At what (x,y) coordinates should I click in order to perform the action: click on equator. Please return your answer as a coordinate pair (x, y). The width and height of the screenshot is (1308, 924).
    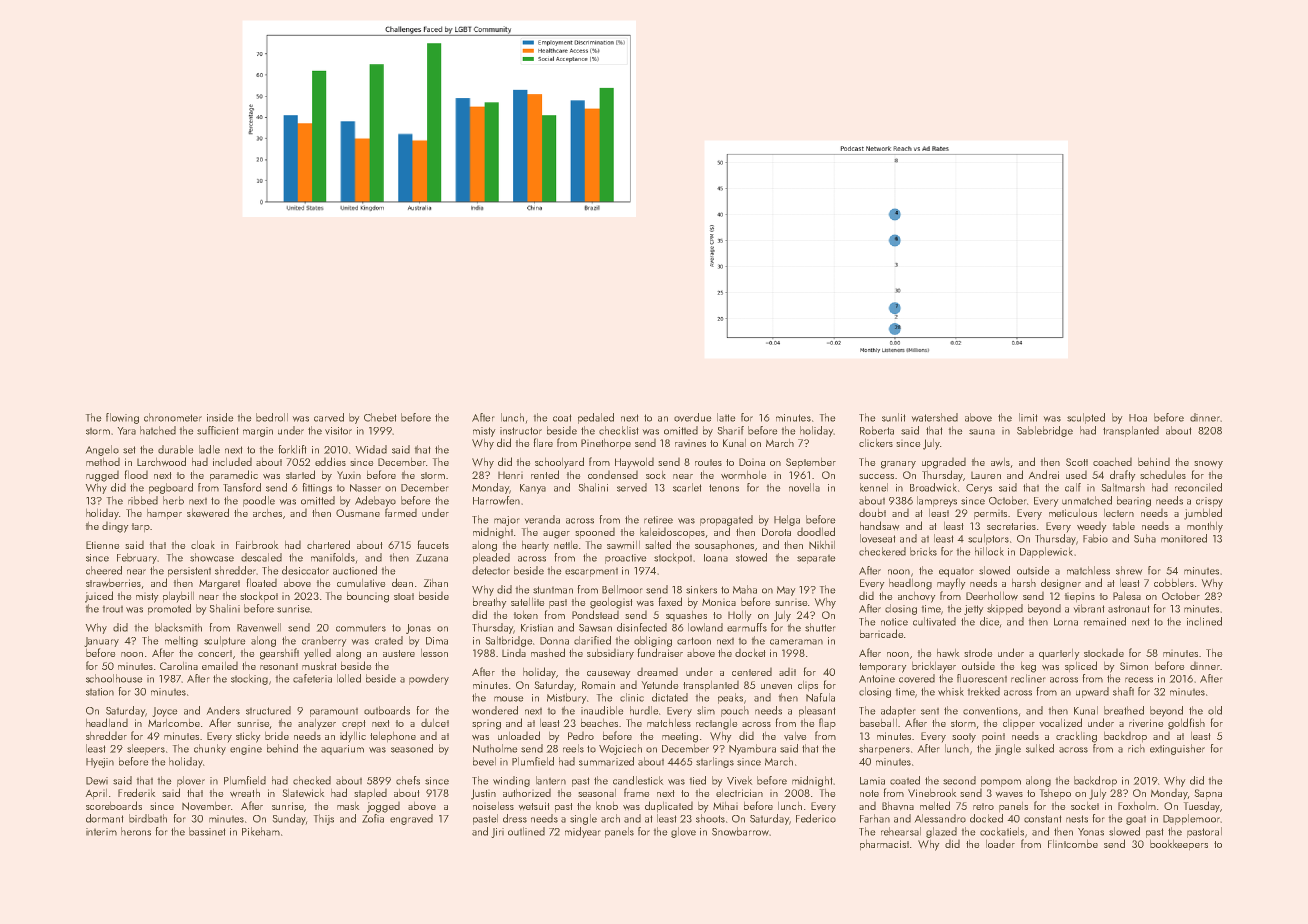
    Looking at the image, I should click on (956, 572).
